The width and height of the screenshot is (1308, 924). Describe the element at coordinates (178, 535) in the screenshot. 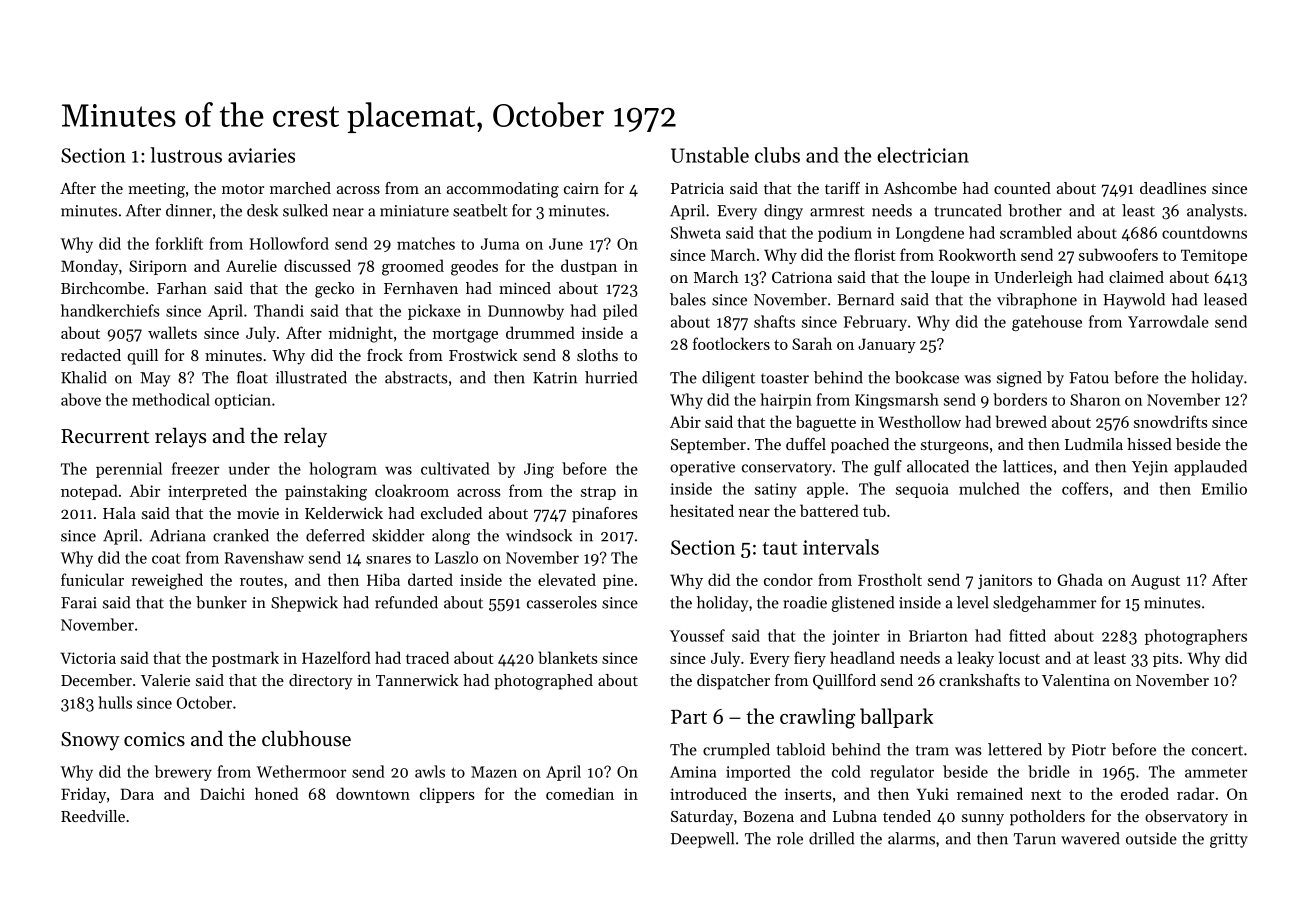

I see `Adriana` at that location.
